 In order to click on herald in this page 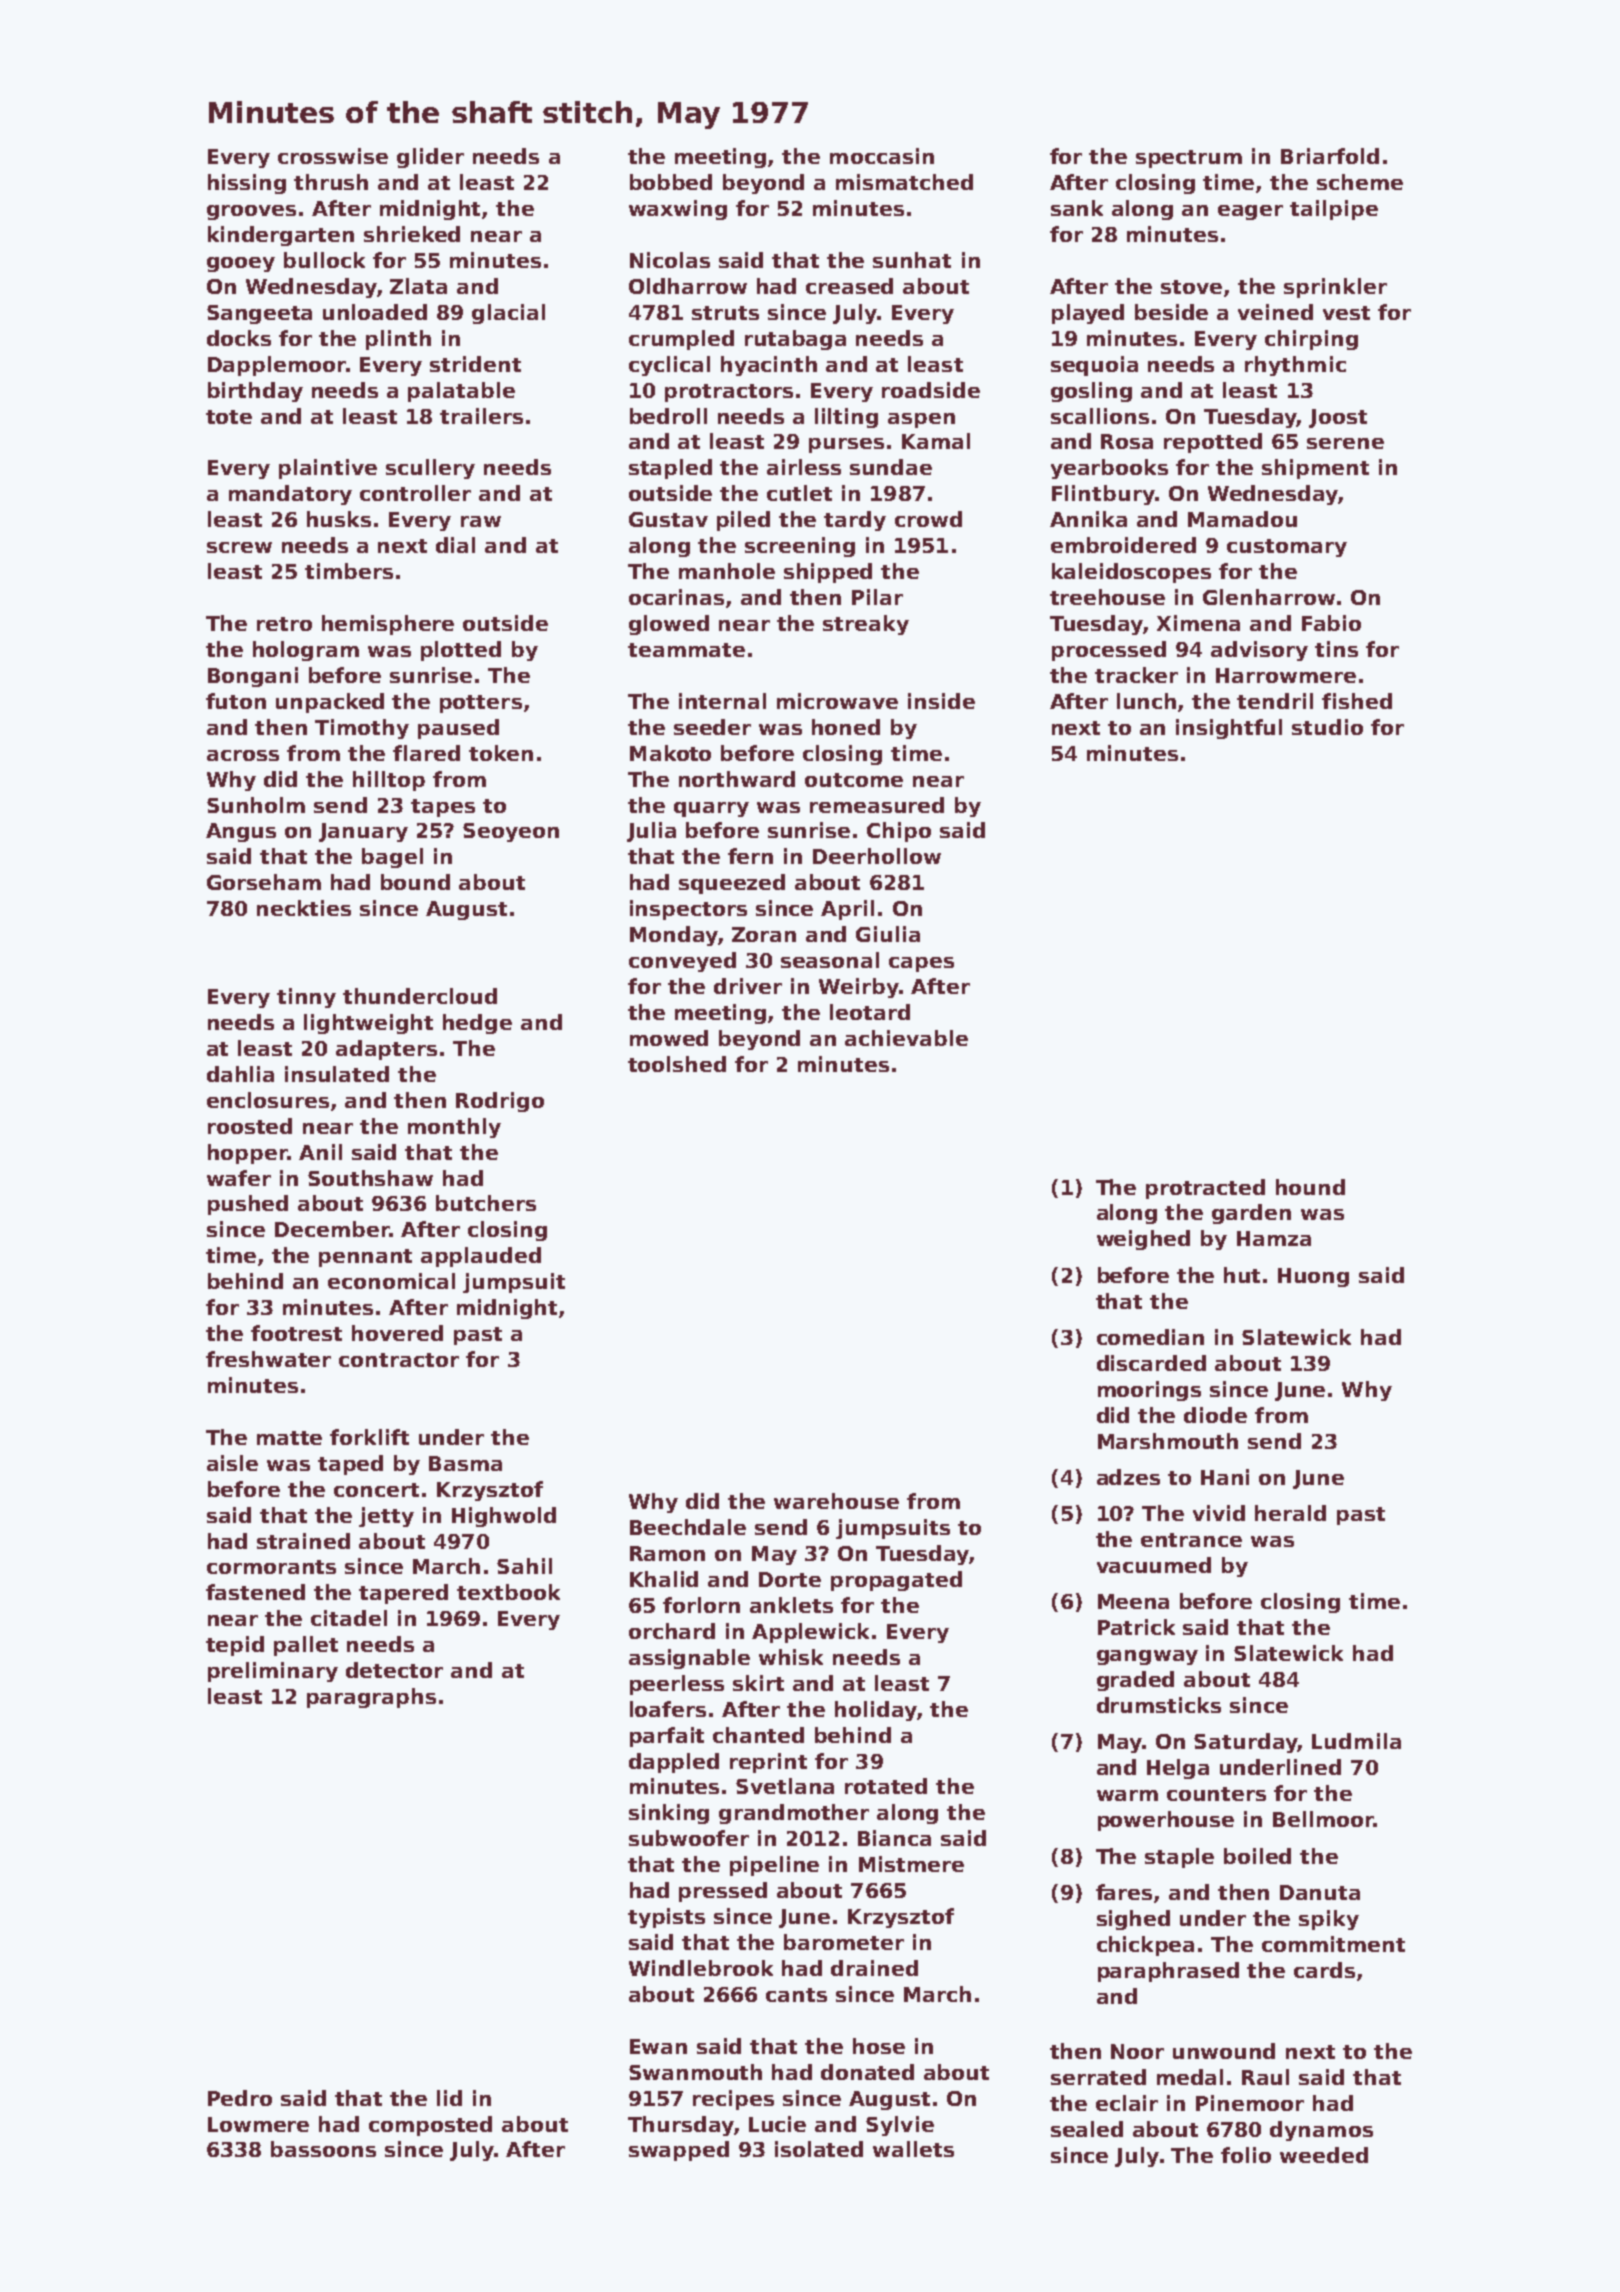, I will do `click(1290, 1513)`.
